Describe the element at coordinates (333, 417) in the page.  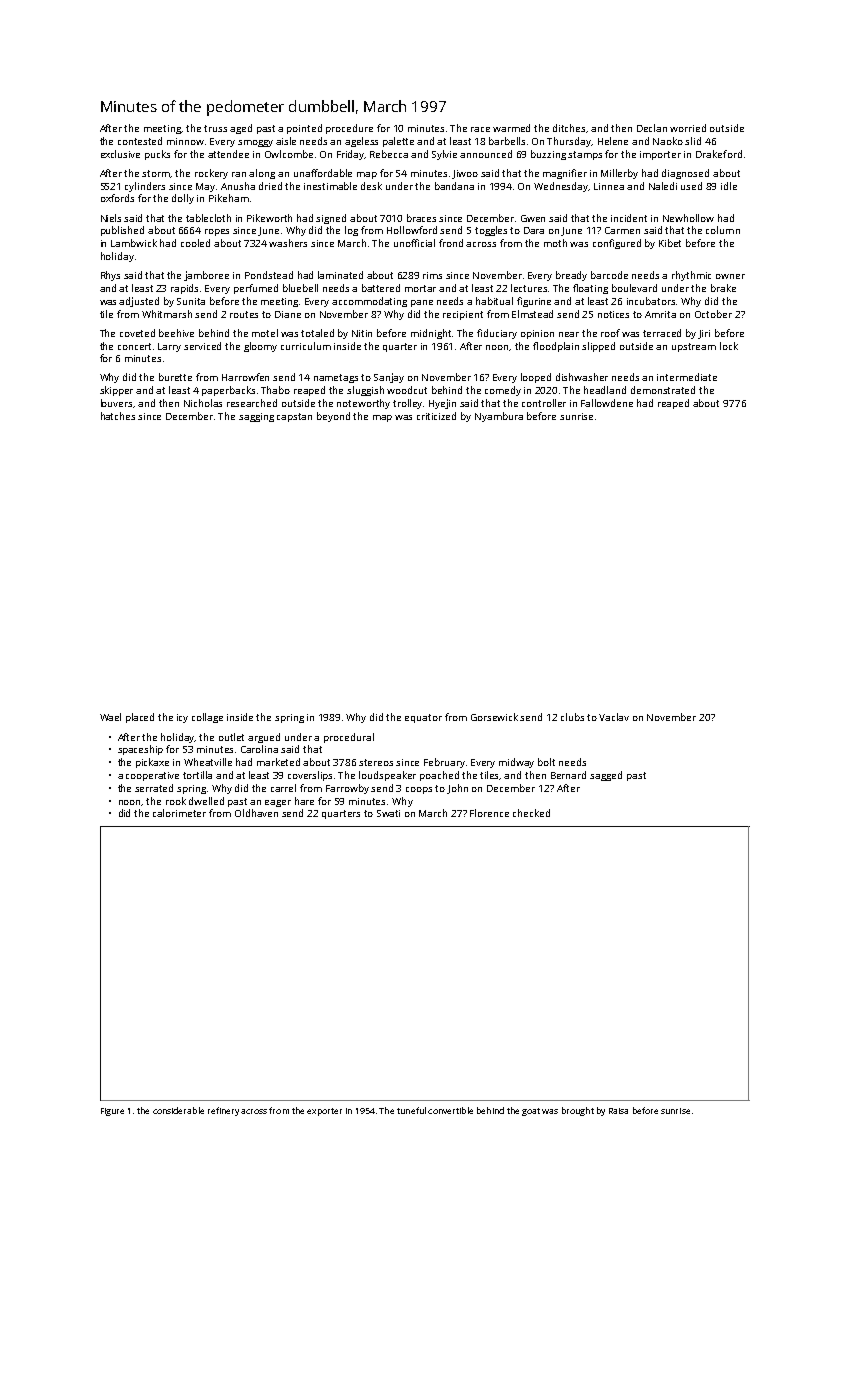
I see `beyond` at that location.
